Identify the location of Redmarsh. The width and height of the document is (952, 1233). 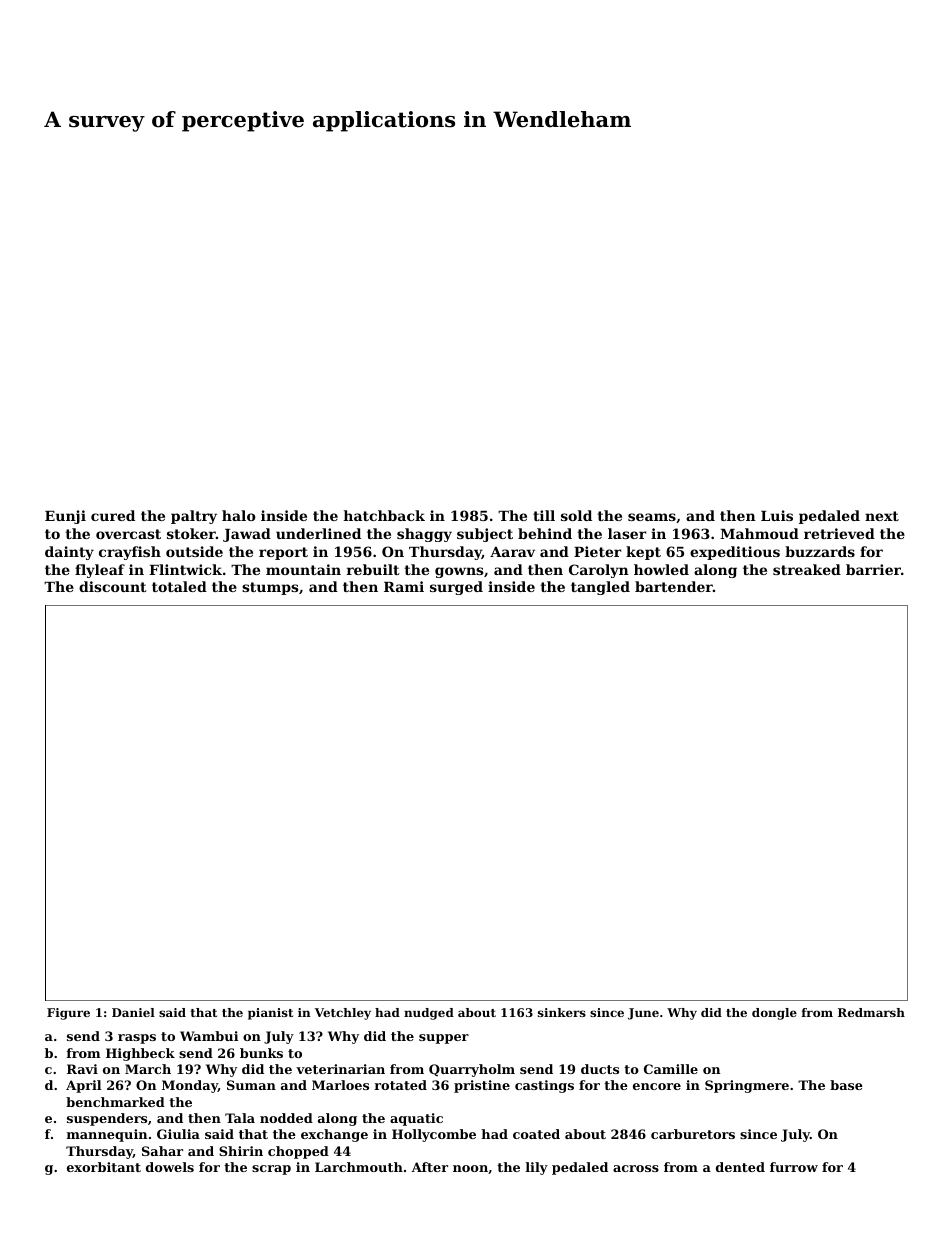
(871, 1012).
